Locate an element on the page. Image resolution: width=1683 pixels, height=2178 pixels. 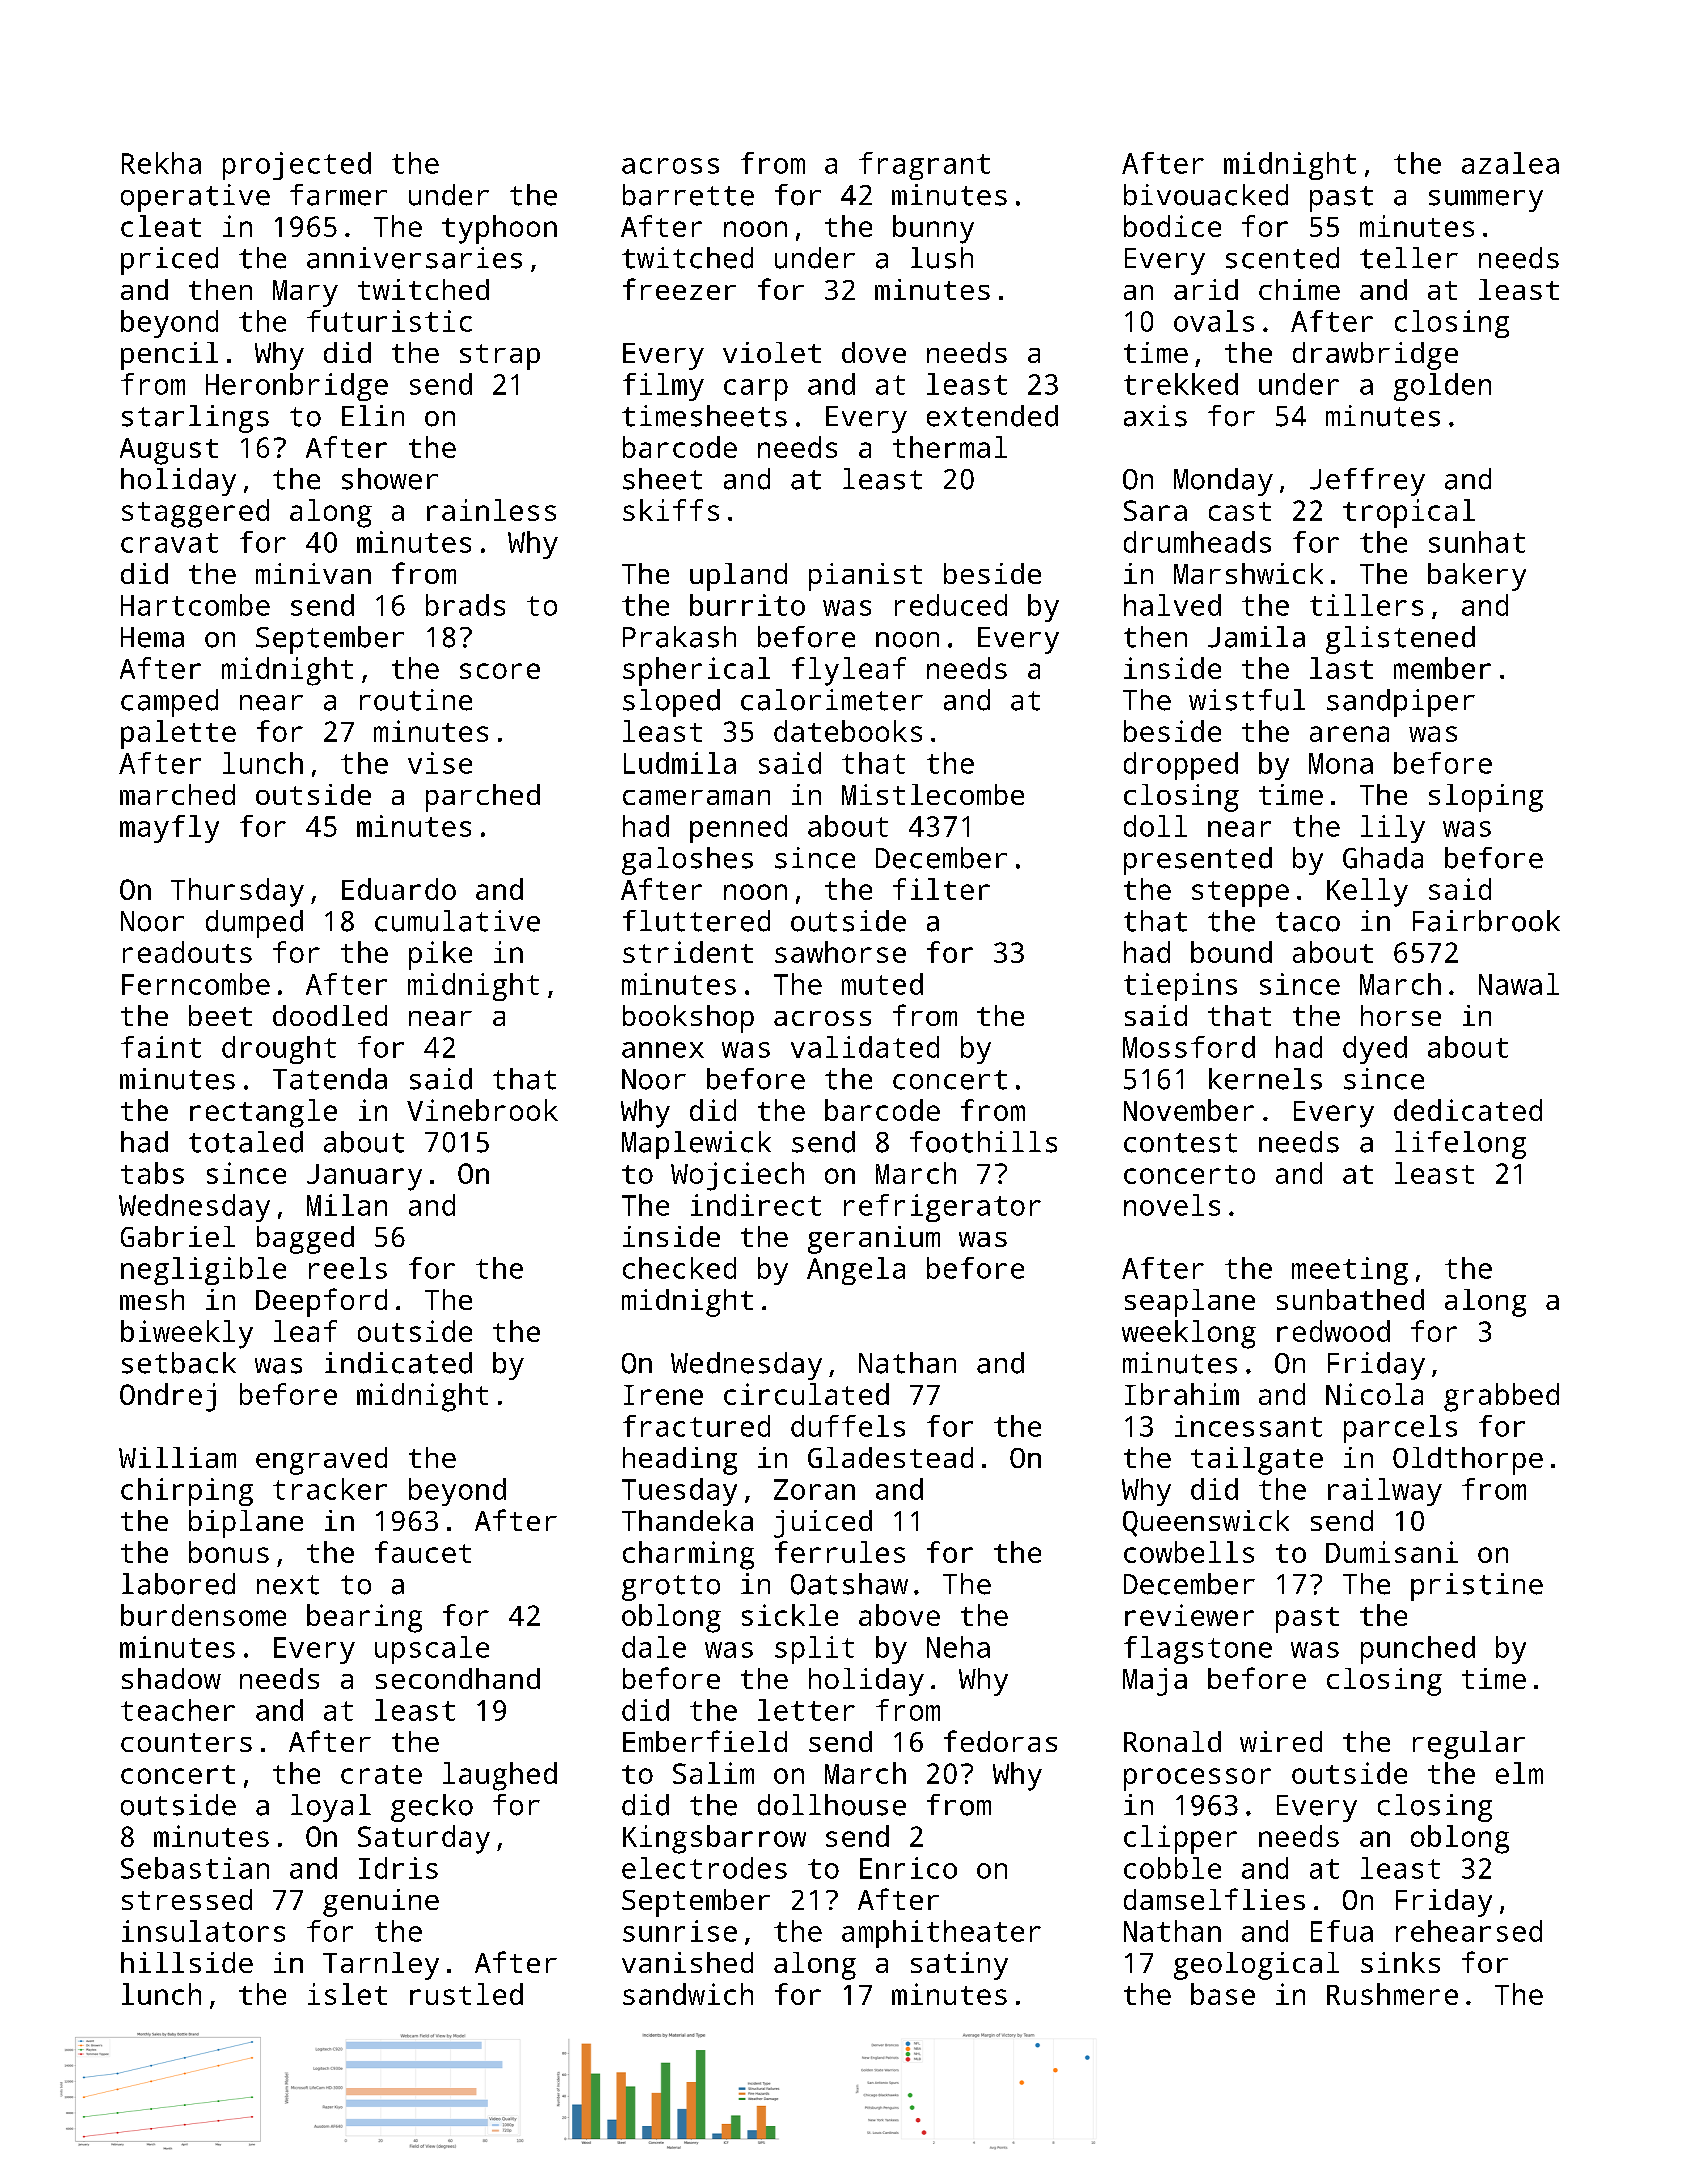
barrette is located at coordinates (688, 195).
